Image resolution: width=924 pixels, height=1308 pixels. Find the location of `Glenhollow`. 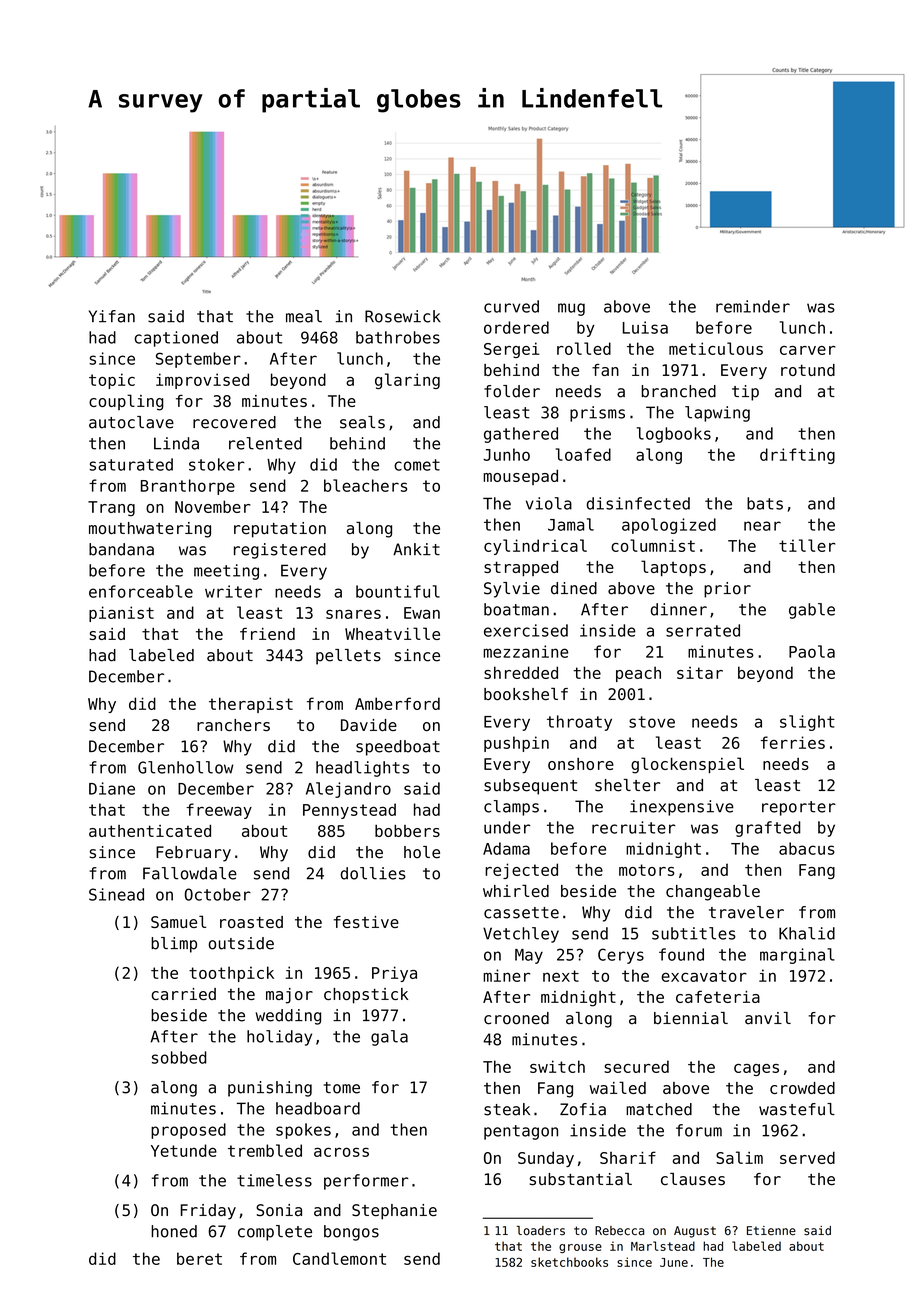

Glenhollow is located at coordinates (185, 767).
